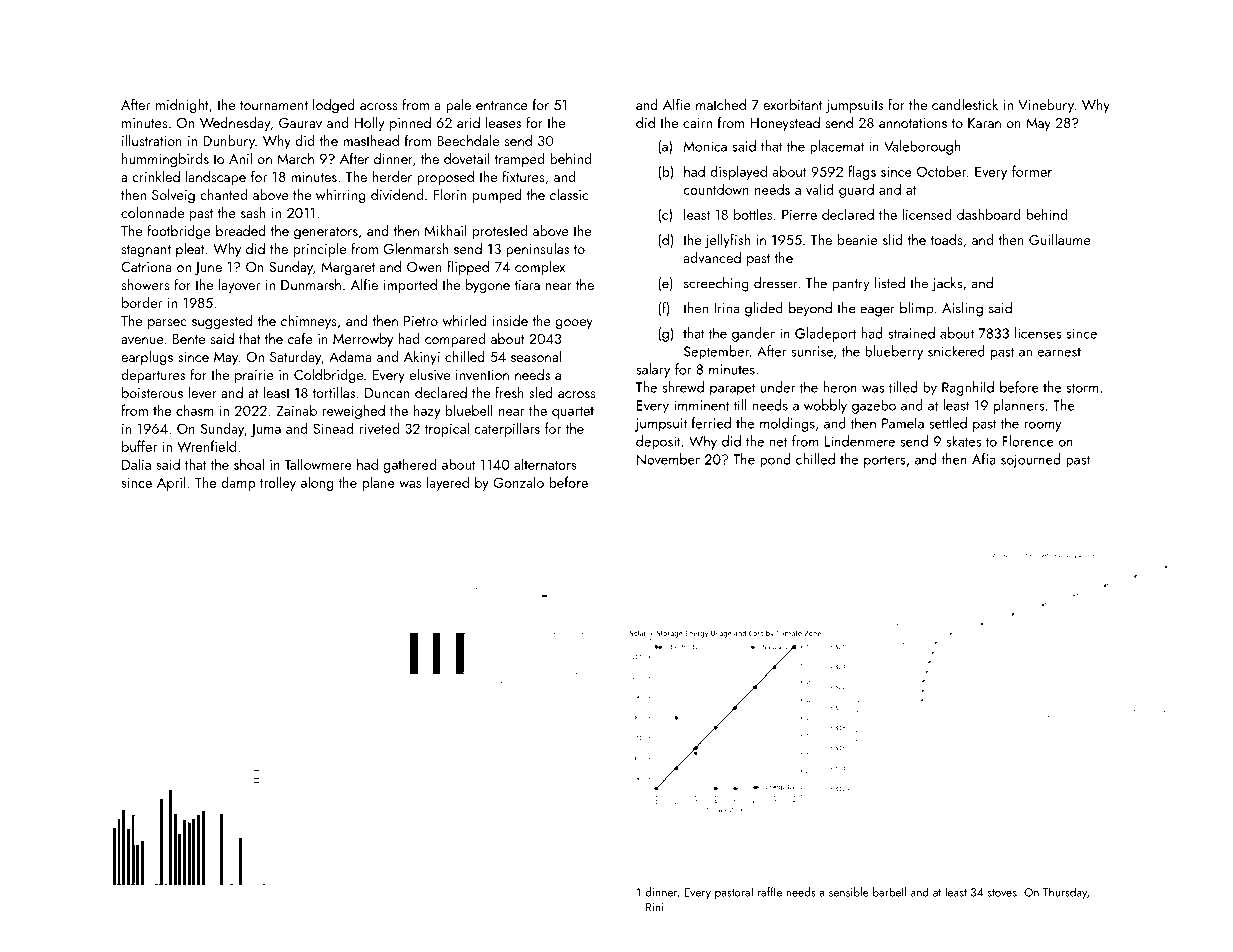 This image has height=952, width=1233. I want to click on storm, so click(1082, 388).
